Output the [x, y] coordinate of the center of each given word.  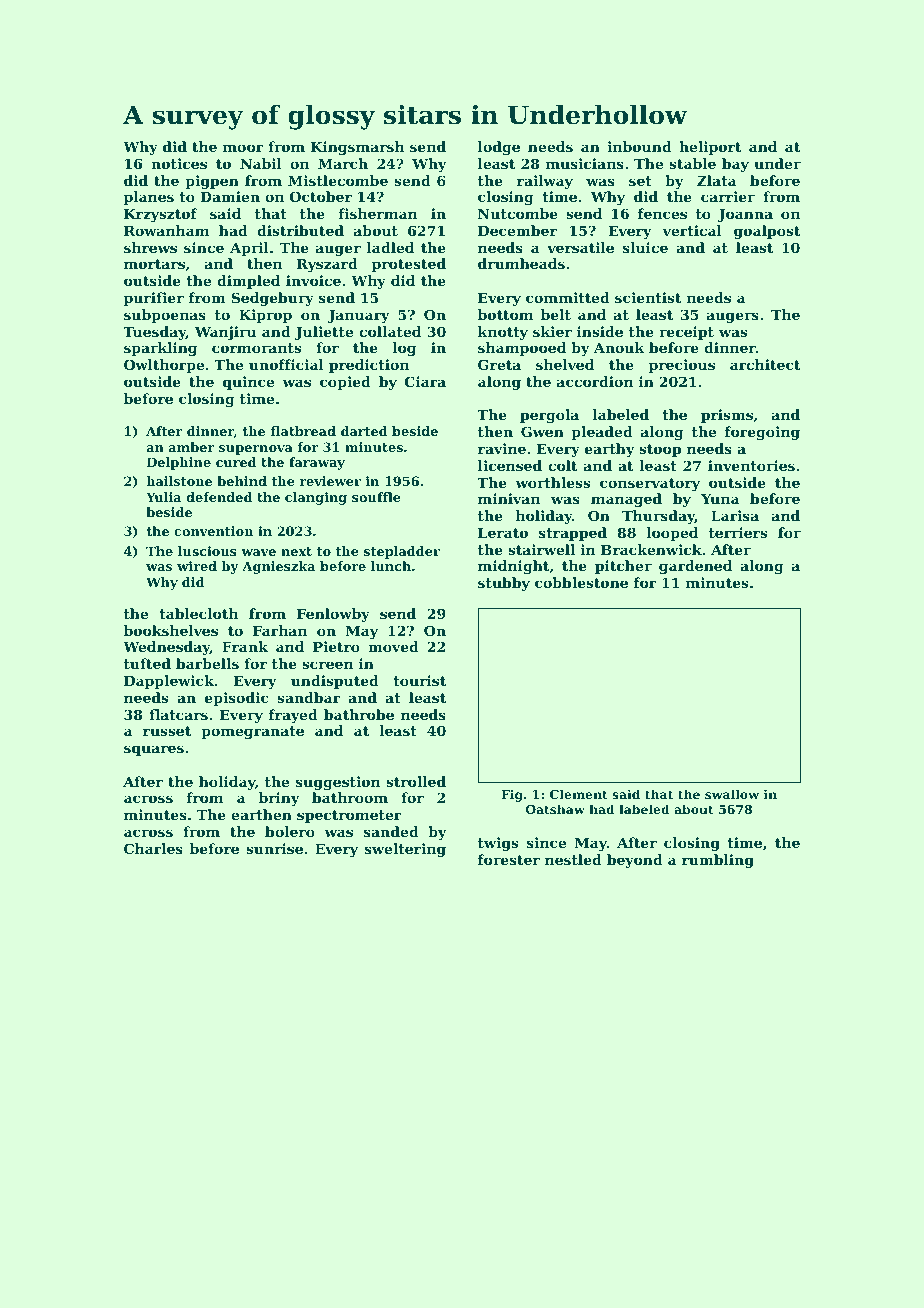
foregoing [762, 433]
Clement [579, 794]
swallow [732, 794]
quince [248, 383]
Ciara [425, 381]
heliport [710, 148]
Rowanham [166, 230]
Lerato [503, 533]
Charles [153, 848]
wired [197, 566]
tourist [420, 680]
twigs [498, 844]
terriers [738, 532]
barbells [207, 663]
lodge [499, 148]
